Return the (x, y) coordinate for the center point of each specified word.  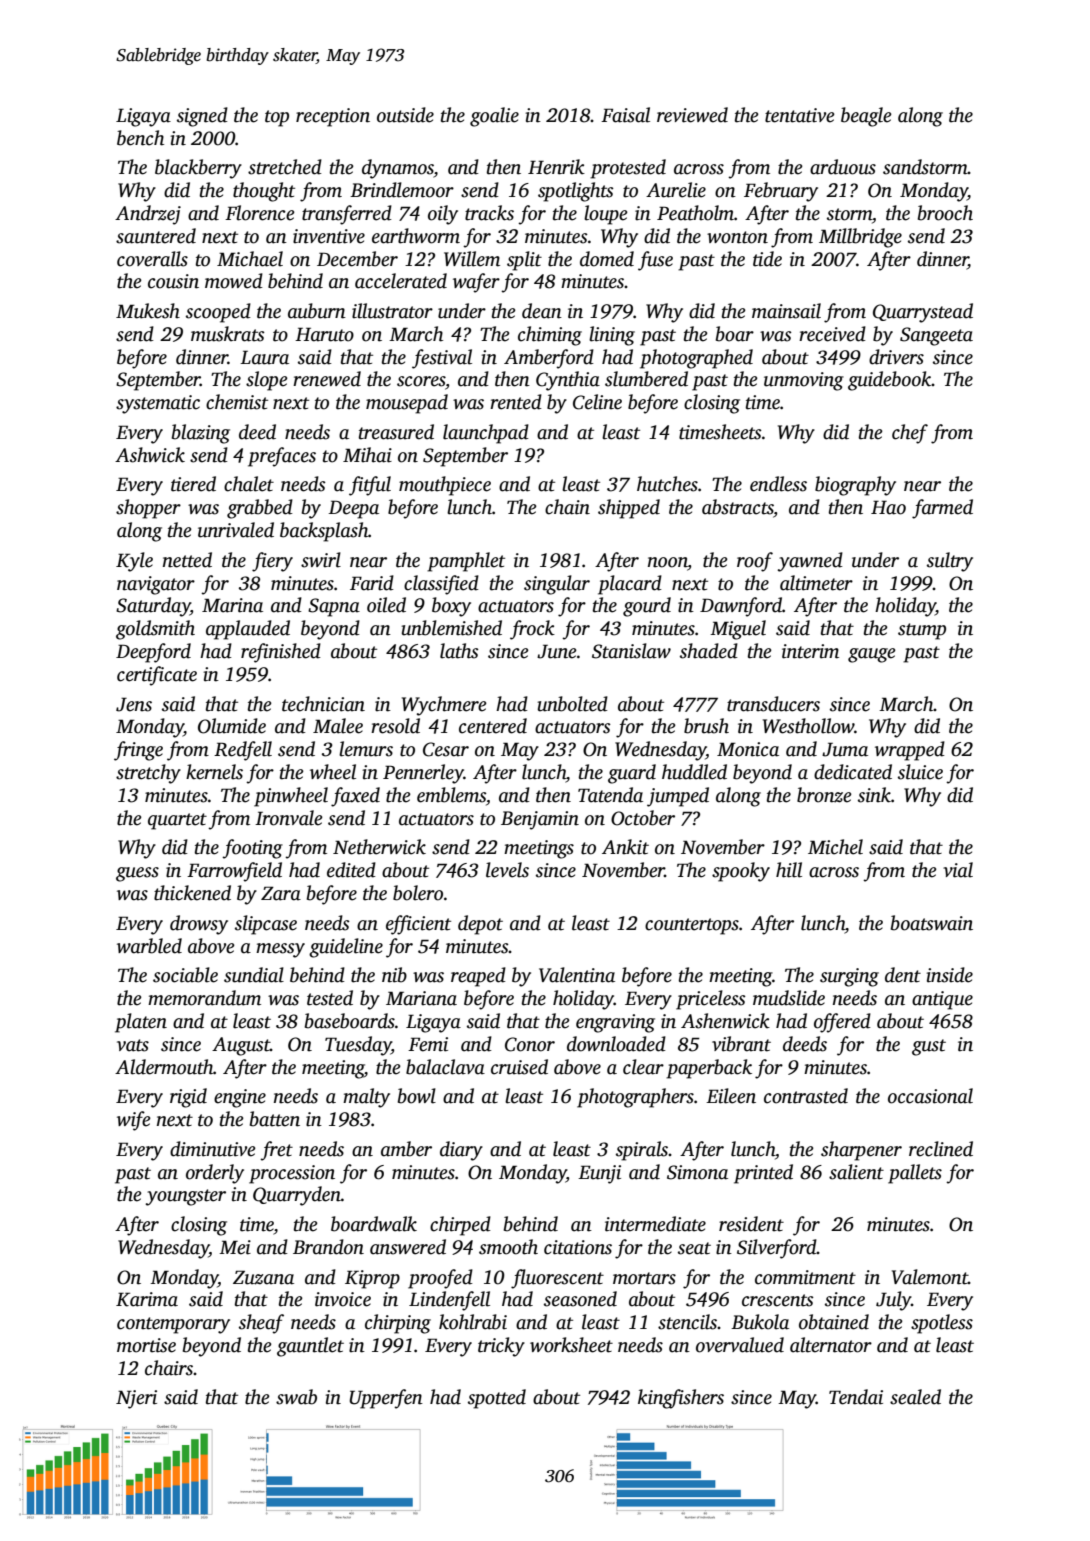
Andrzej (148, 215)
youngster (186, 1197)
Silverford (777, 1249)
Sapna (334, 607)
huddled (694, 772)
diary (461, 1151)
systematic (158, 404)
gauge (872, 655)
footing (252, 849)
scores (421, 381)
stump (922, 631)
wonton (737, 237)
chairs (169, 1368)
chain (567, 507)
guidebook (889, 381)
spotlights (576, 192)
